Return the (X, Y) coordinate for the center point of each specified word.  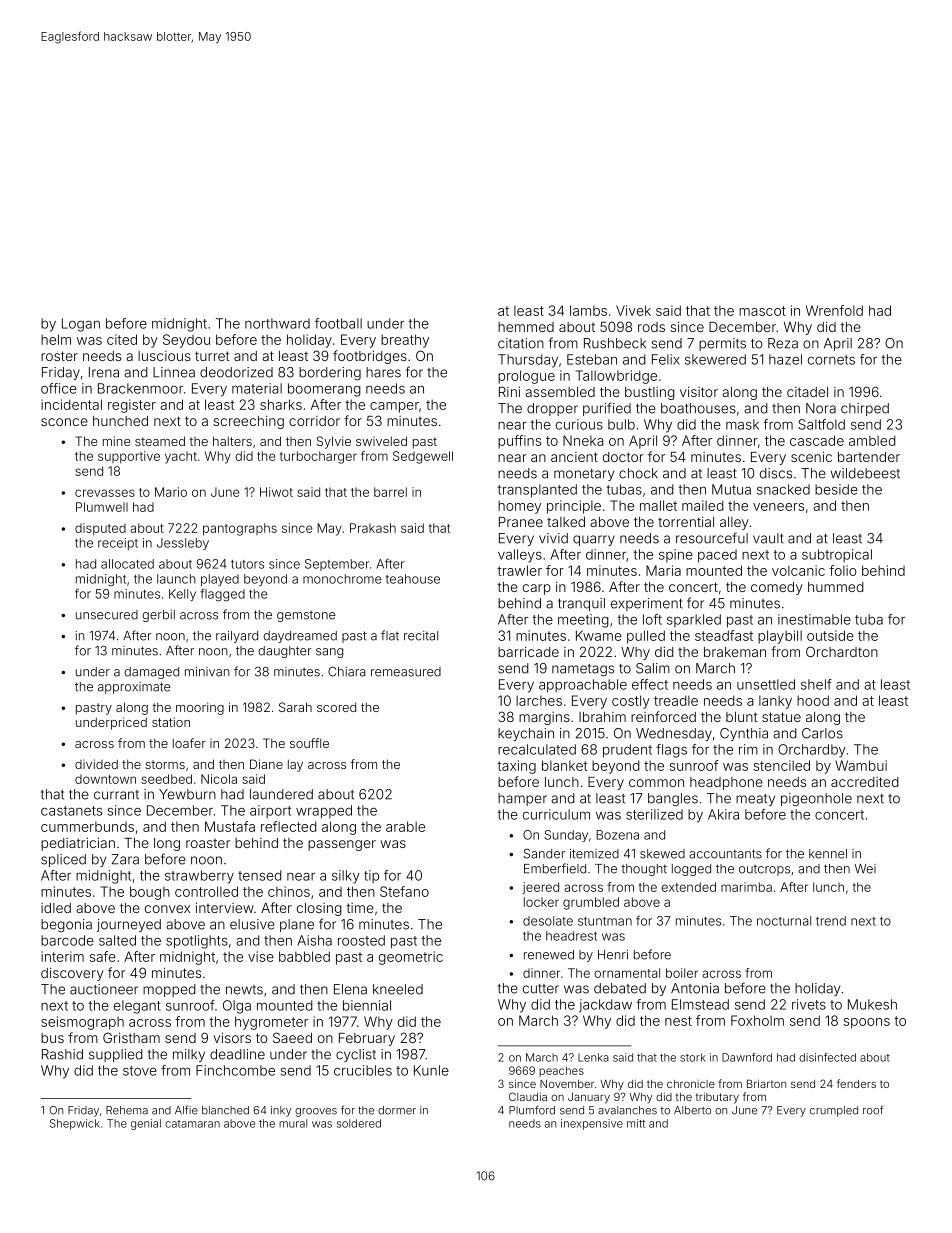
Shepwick (75, 1124)
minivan (207, 672)
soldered (359, 1123)
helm (56, 339)
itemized (594, 854)
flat (390, 635)
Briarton (766, 1083)
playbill (780, 637)
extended (688, 887)
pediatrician (78, 844)
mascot (762, 311)
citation (521, 343)
